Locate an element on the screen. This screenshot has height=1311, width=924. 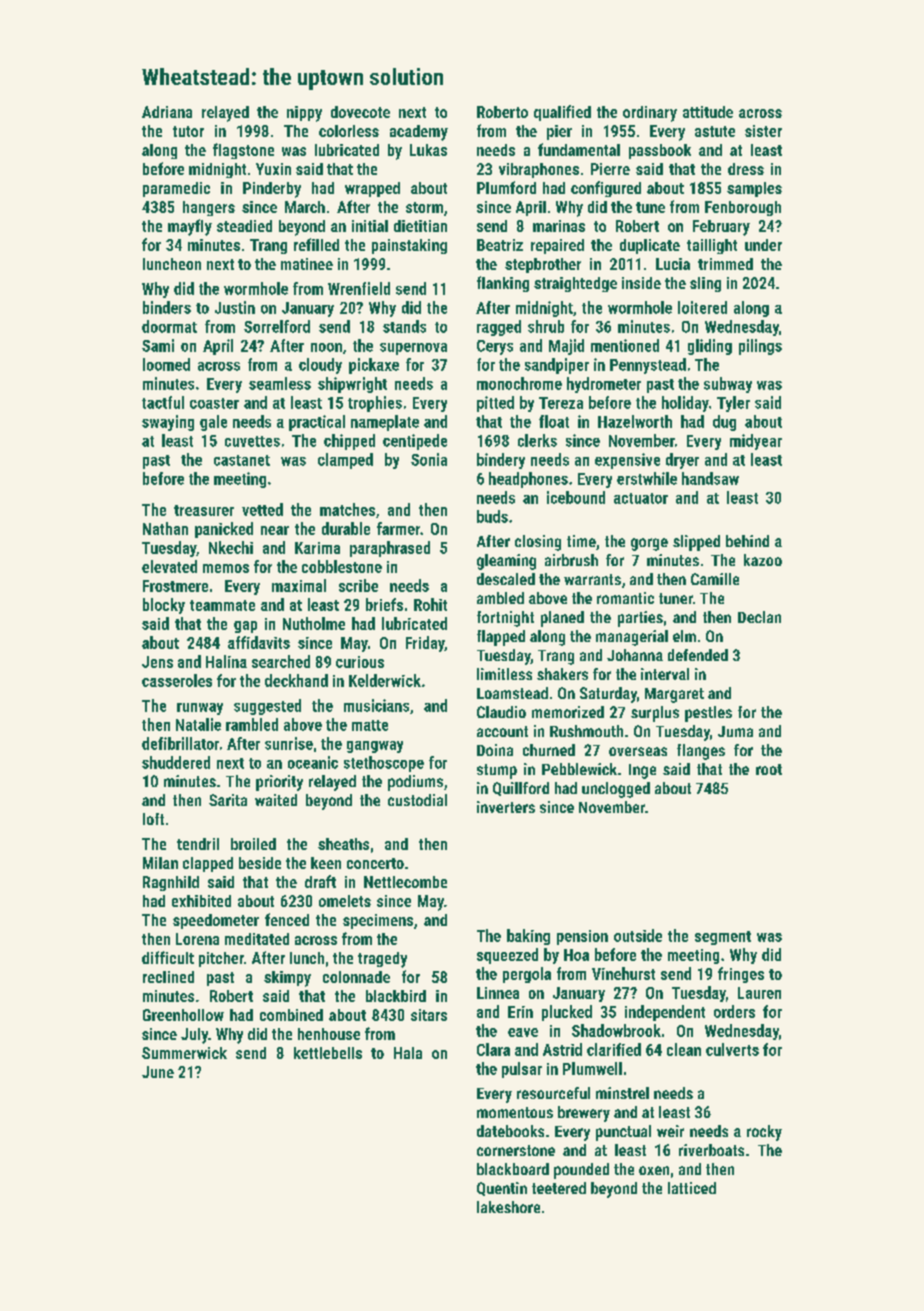
memos is located at coordinates (226, 568).
